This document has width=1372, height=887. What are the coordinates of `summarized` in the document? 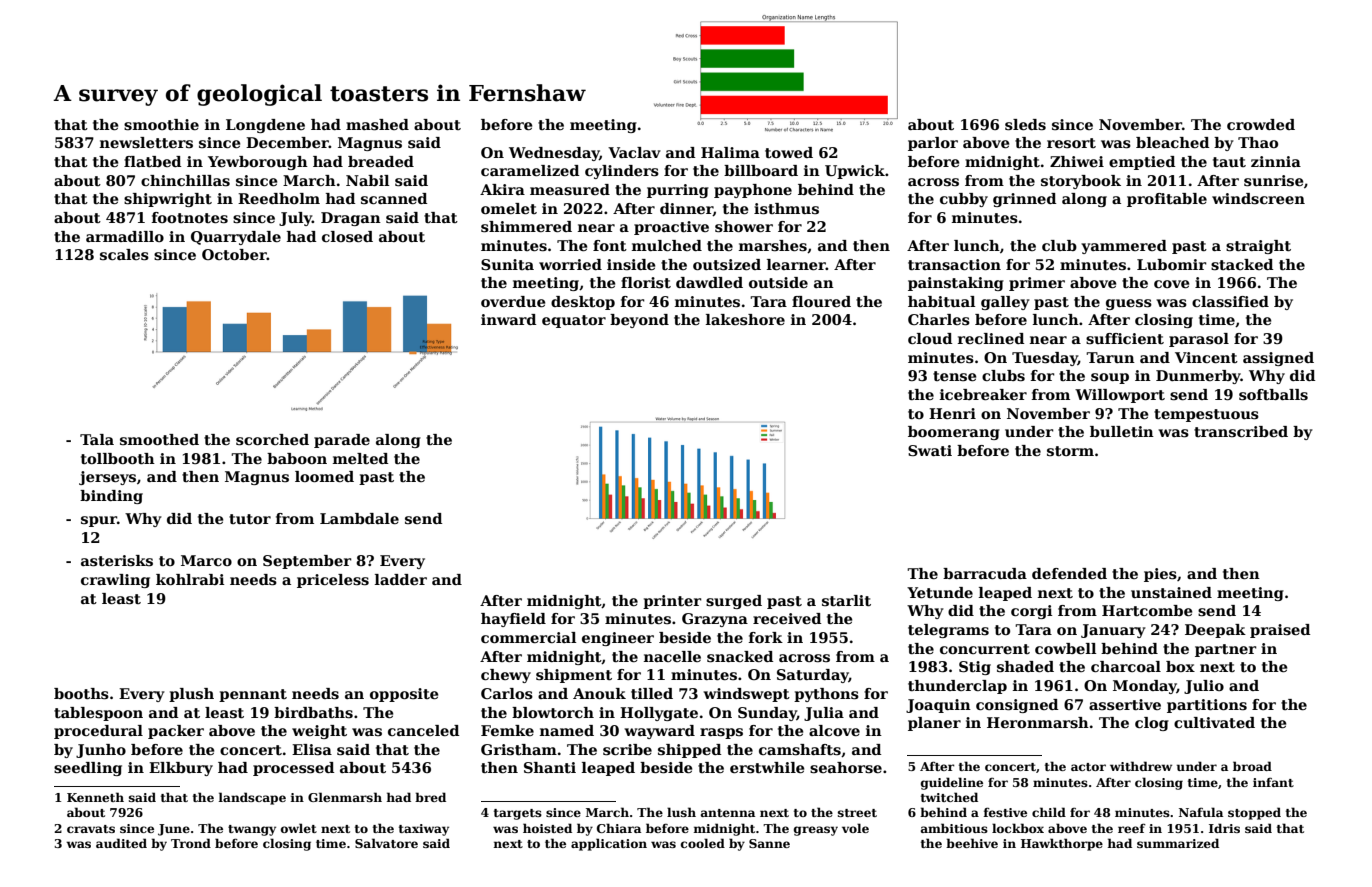 It's located at (1178, 843).
